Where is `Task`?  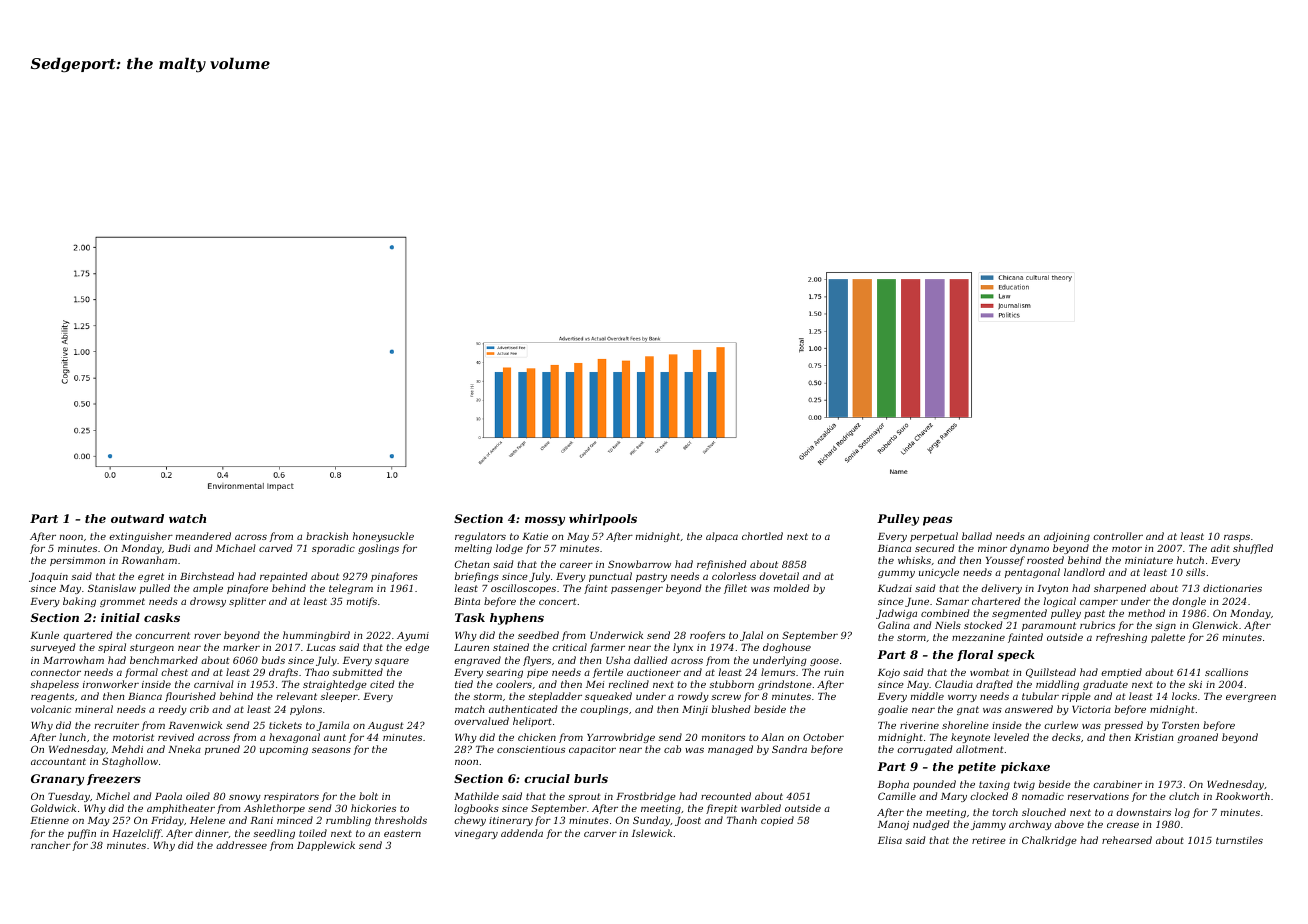 Task is located at coordinates (470, 617).
